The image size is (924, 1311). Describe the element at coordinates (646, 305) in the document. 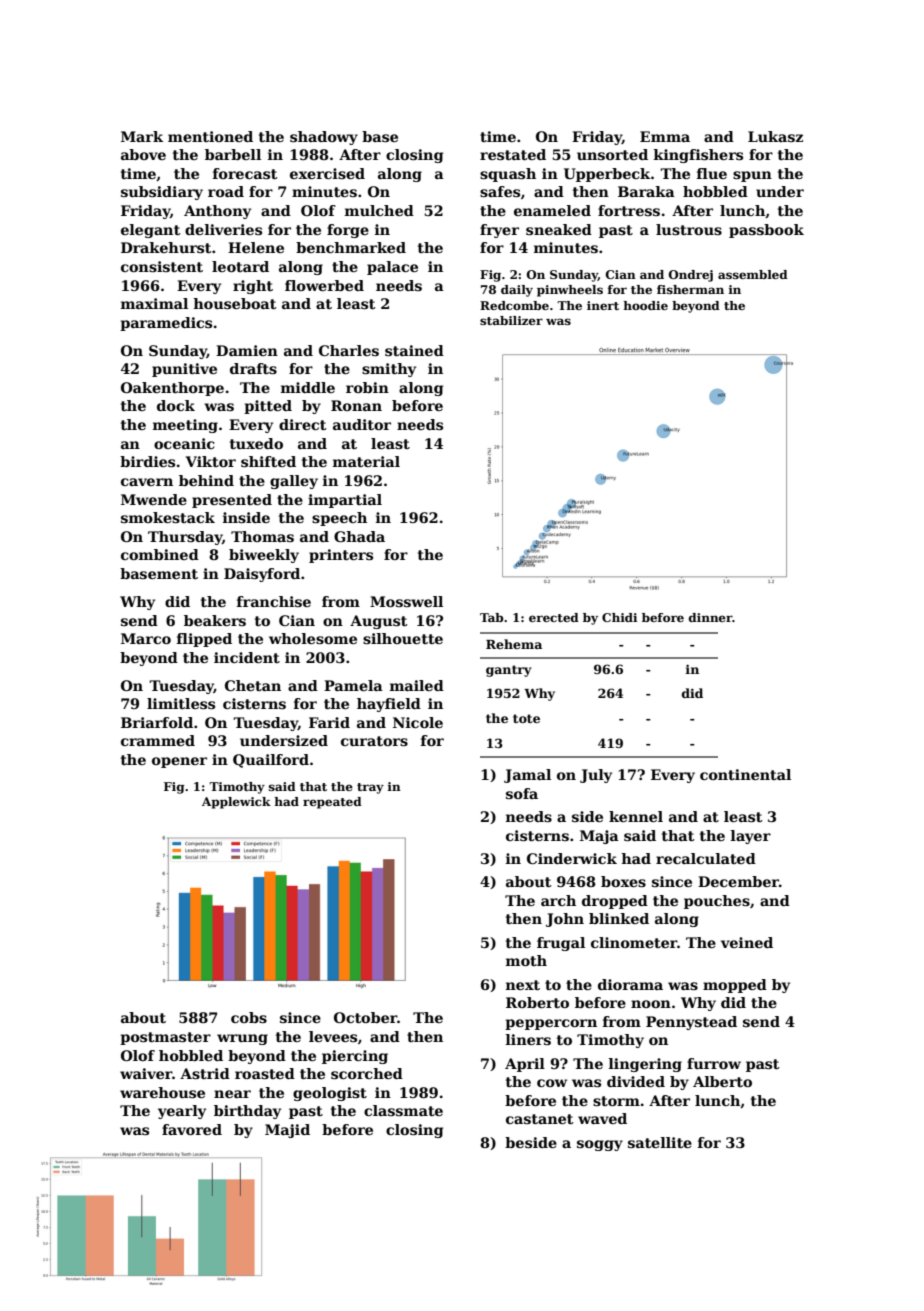

I see `hoodie` at that location.
